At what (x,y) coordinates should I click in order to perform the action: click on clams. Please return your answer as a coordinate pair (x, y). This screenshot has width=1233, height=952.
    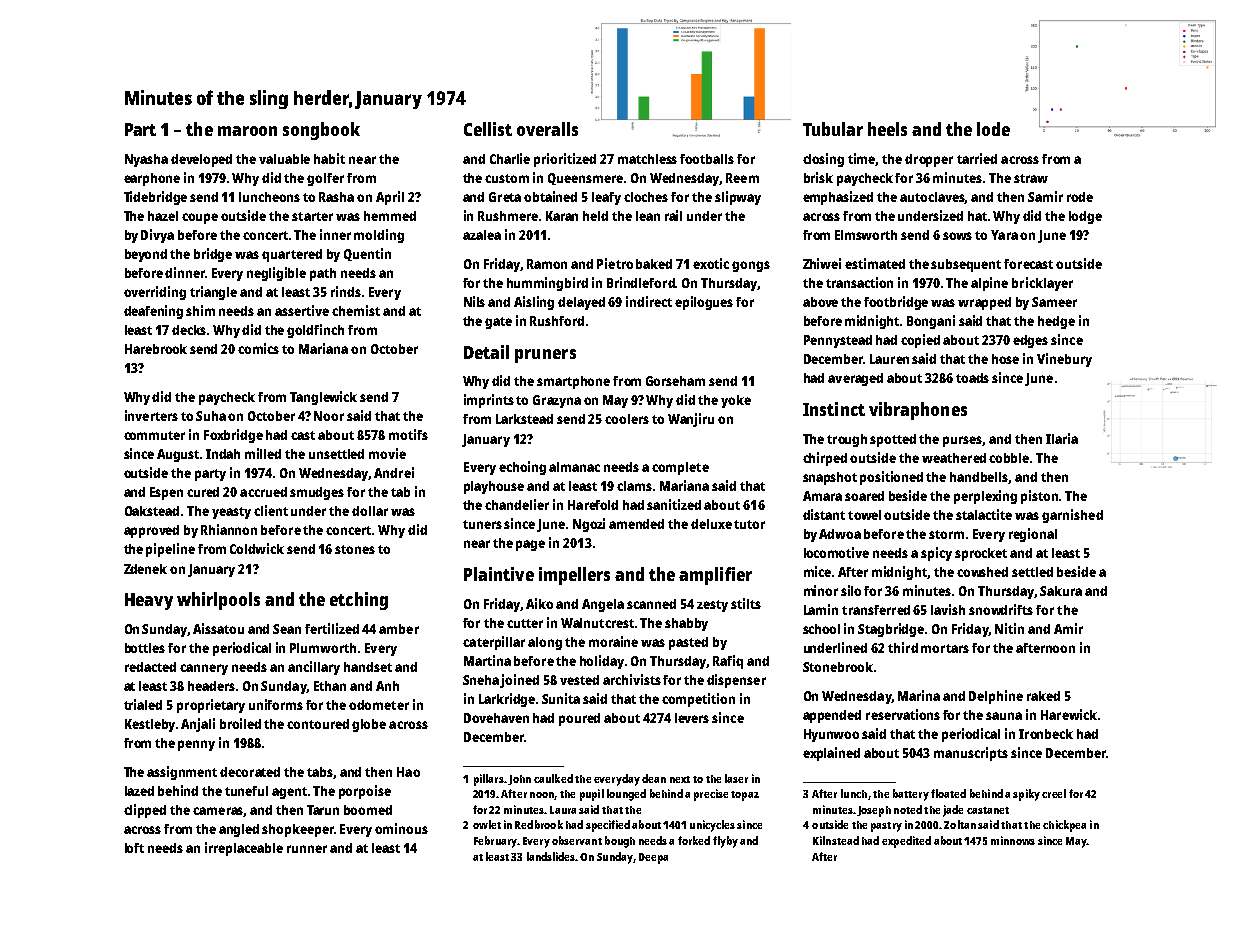
    Looking at the image, I should click on (634, 486).
